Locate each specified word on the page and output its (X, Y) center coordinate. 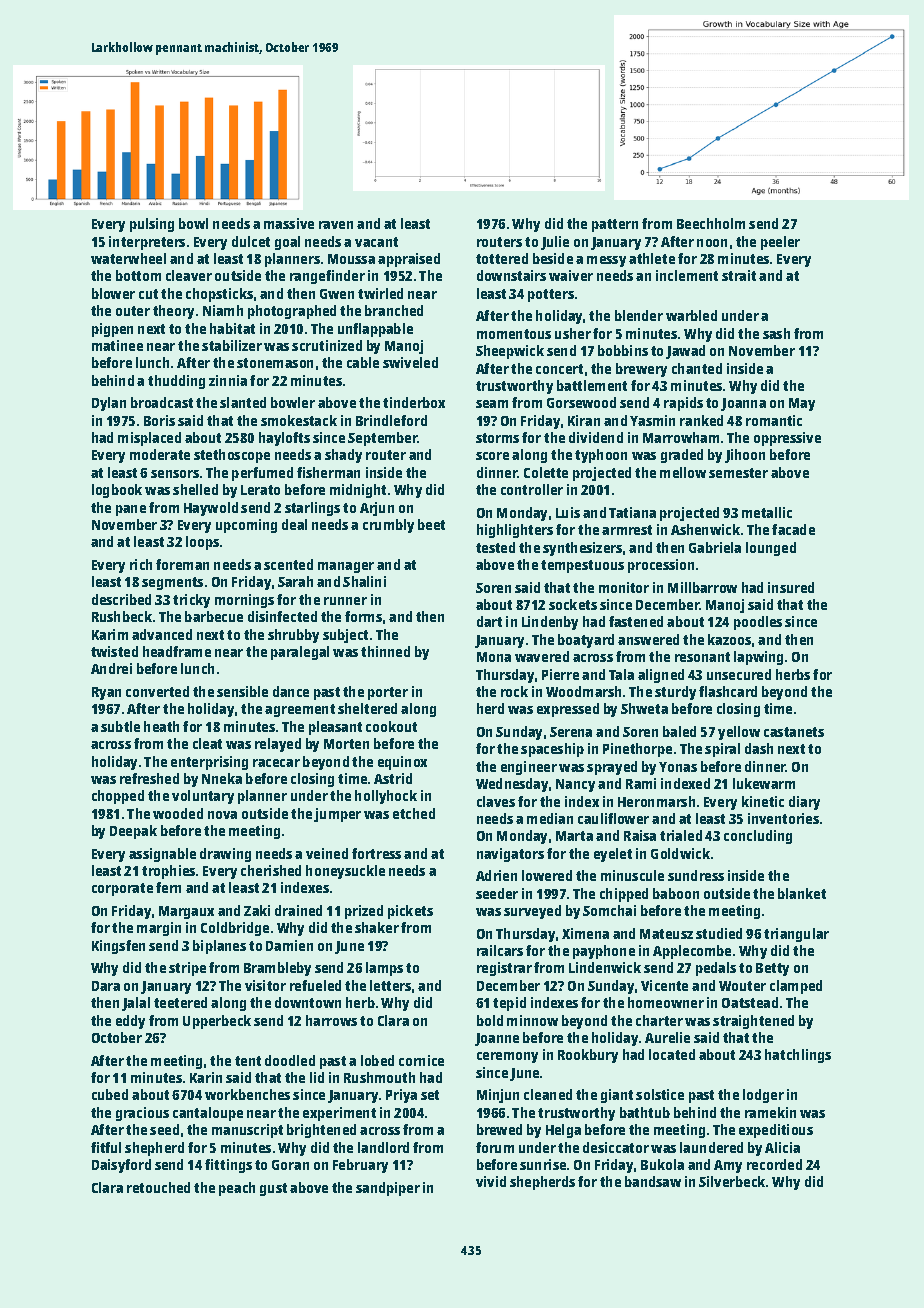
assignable (162, 855)
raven (336, 225)
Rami (641, 783)
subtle (120, 726)
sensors (175, 474)
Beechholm (711, 223)
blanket (802, 893)
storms (497, 438)
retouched (158, 1187)
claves (496, 801)
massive (289, 223)
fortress (376, 853)
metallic (767, 512)
